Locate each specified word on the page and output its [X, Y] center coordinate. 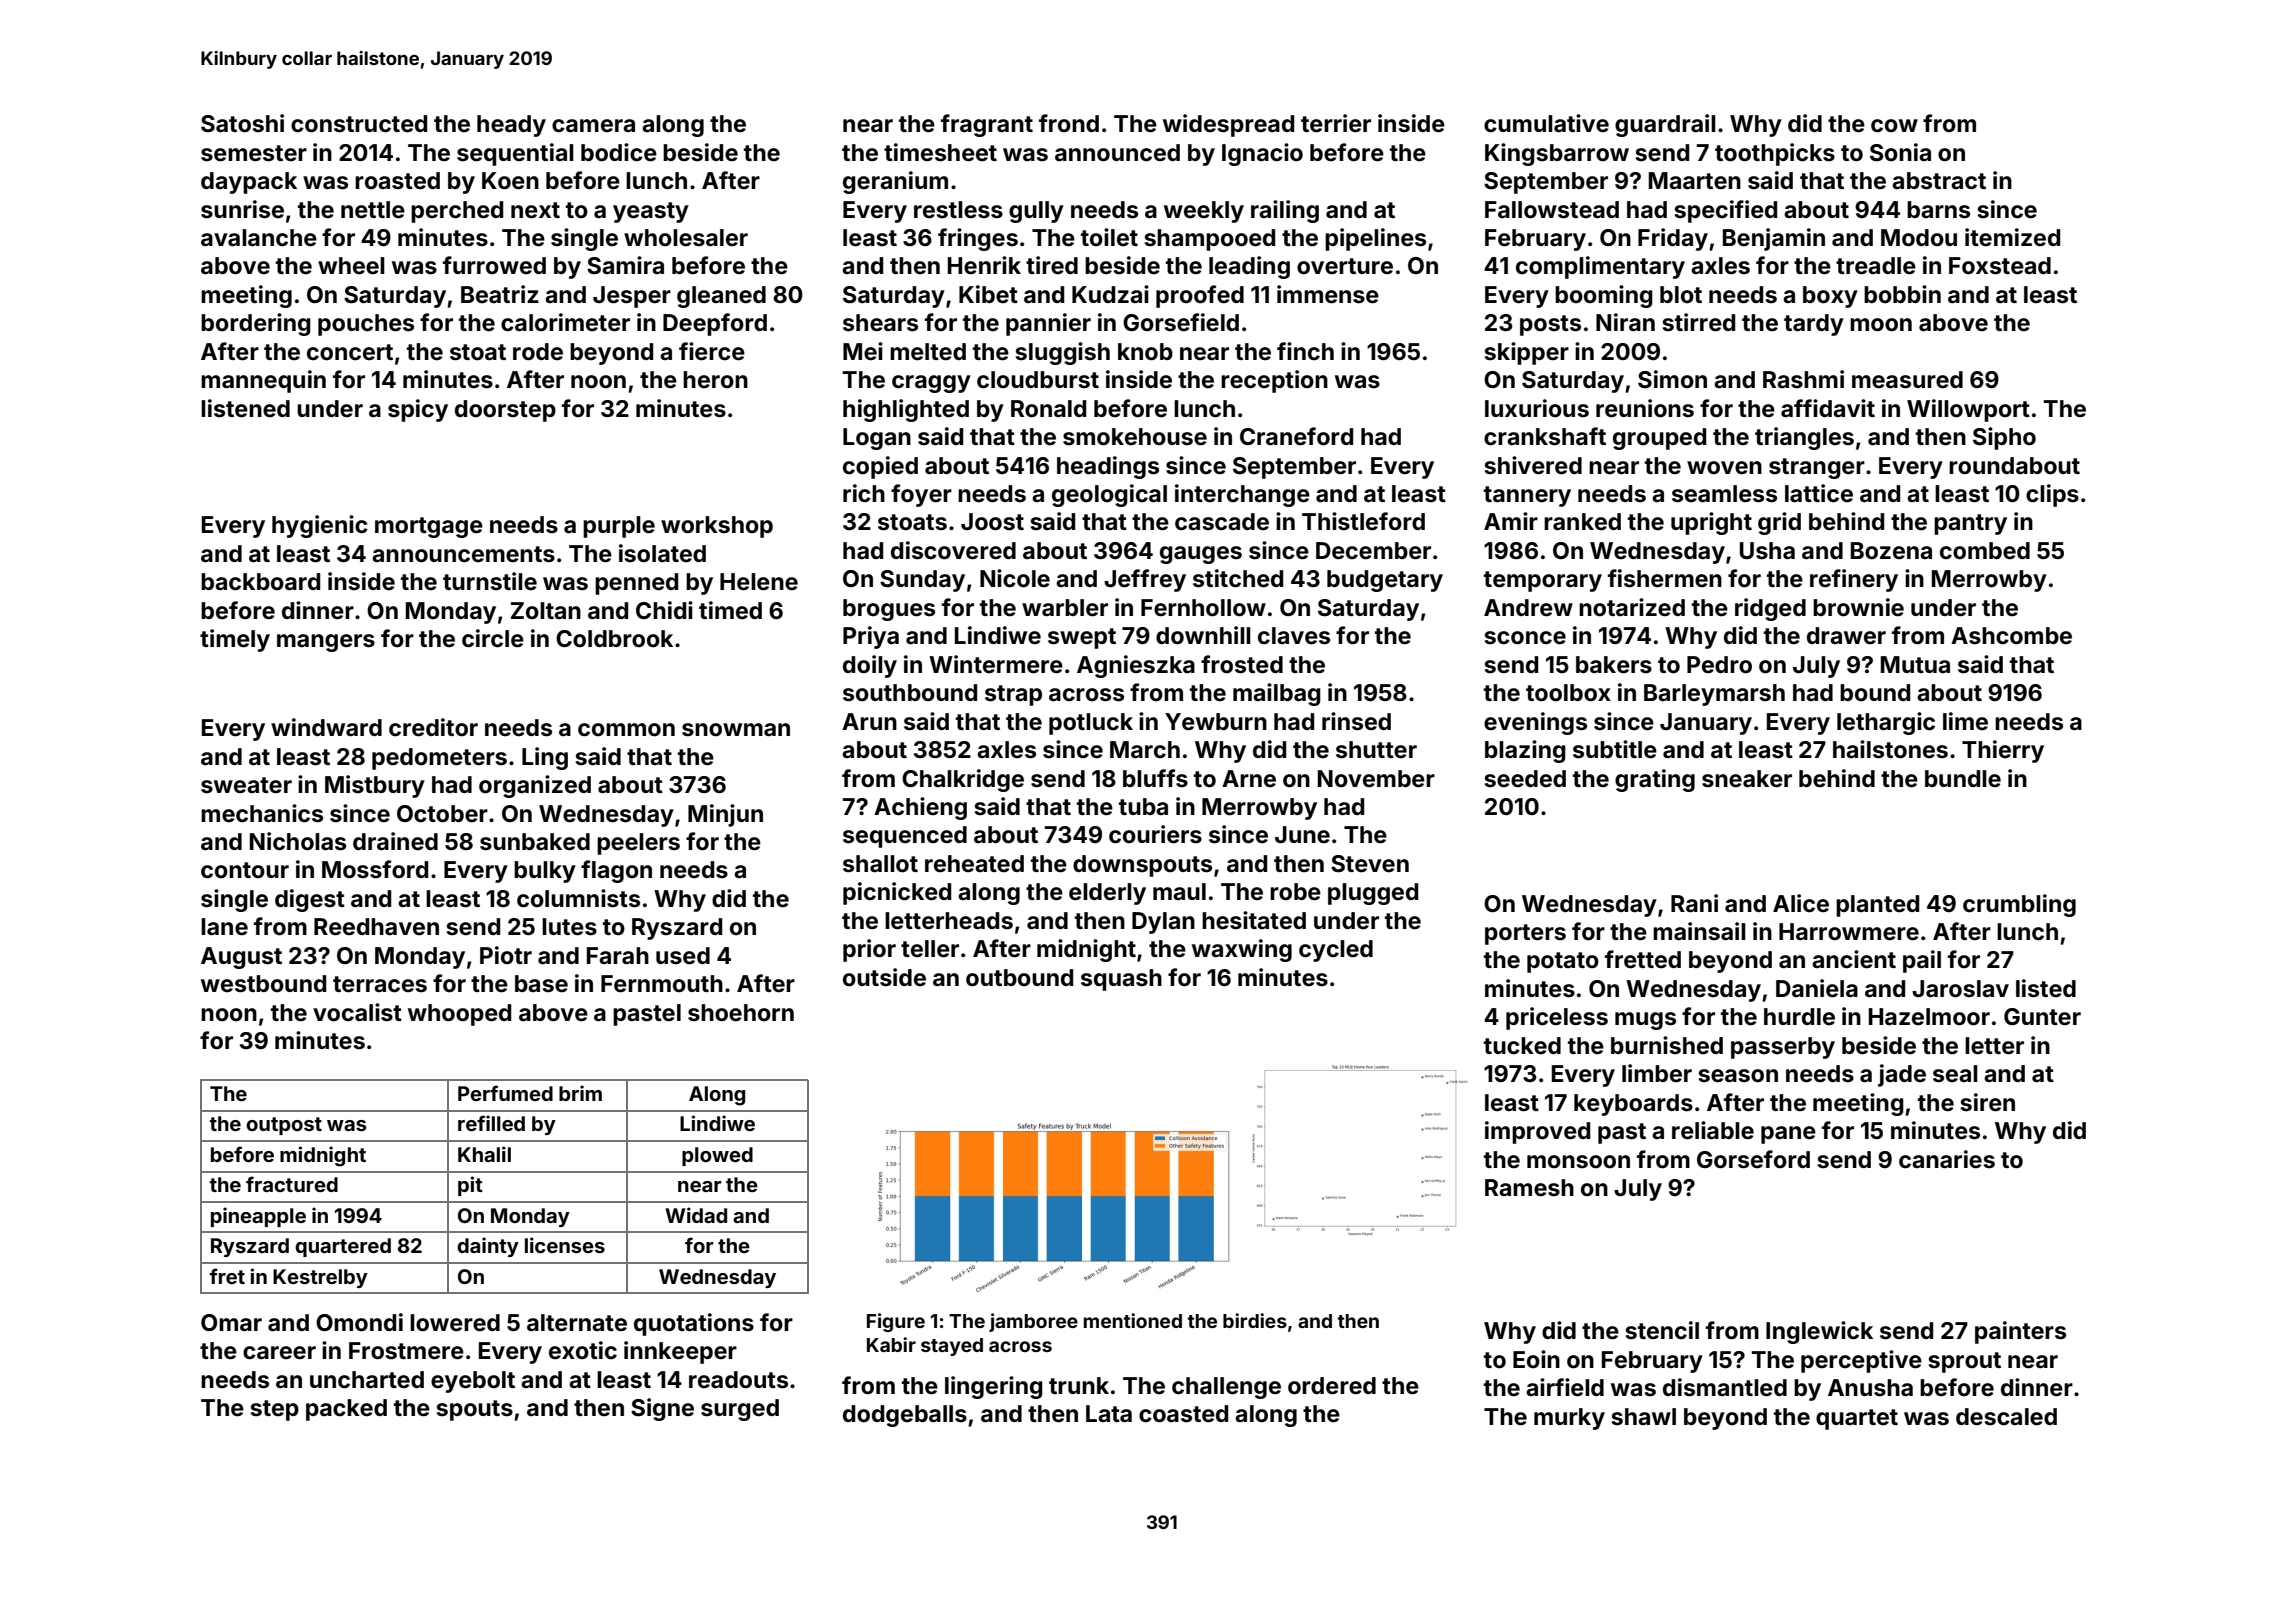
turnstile [490, 581]
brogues [889, 610]
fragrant [987, 125]
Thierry [2003, 751]
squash [1121, 980]
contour [245, 870]
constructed [359, 124]
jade [1902, 1075]
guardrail [1665, 125]
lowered [455, 1323]
